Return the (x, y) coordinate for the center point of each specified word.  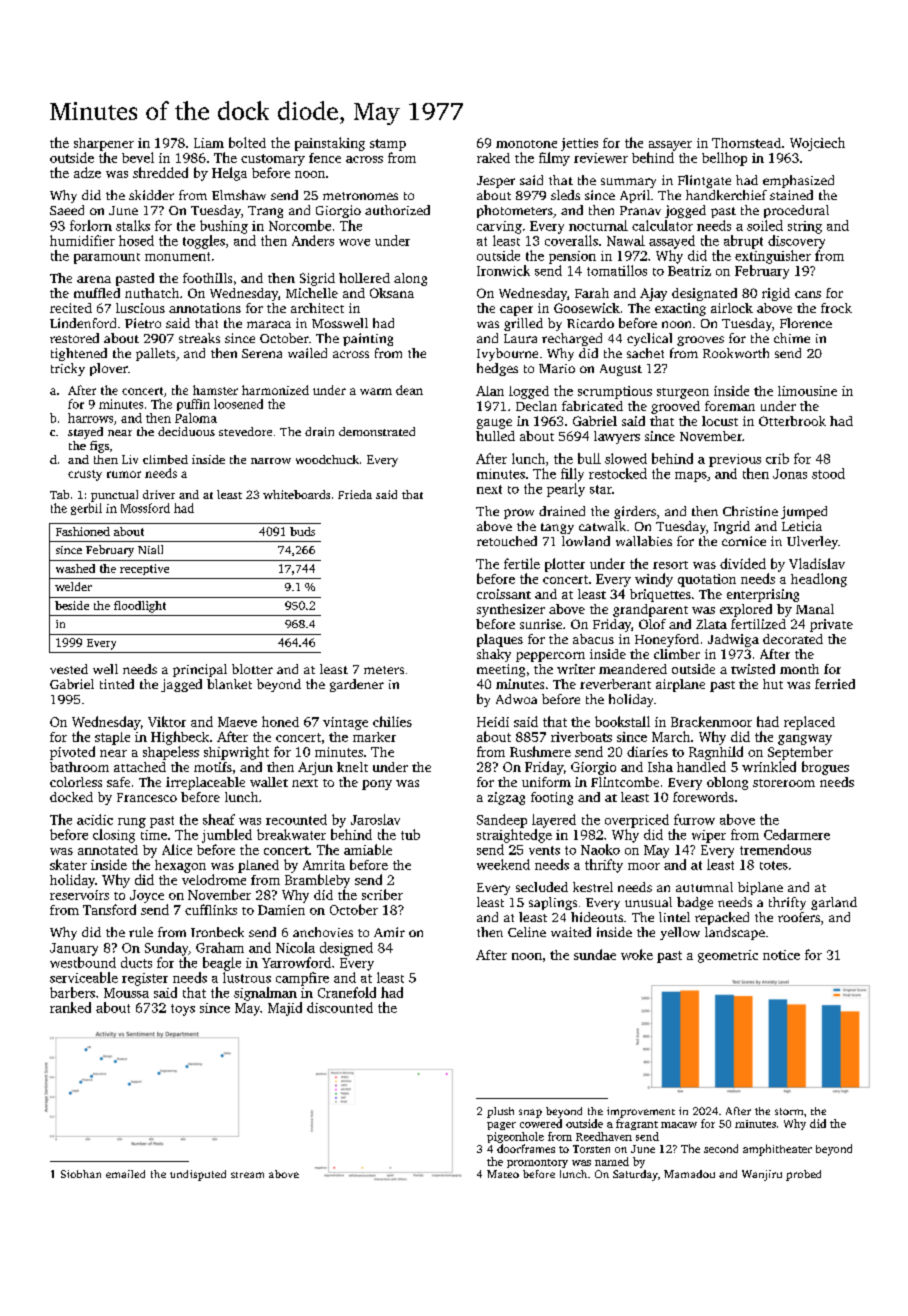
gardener (357, 685)
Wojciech (817, 144)
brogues (825, 768)
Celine (527, 932)
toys (183, 1010)
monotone (526, 144)
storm (789, 1111)
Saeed (67, 210)
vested (69, 669)
